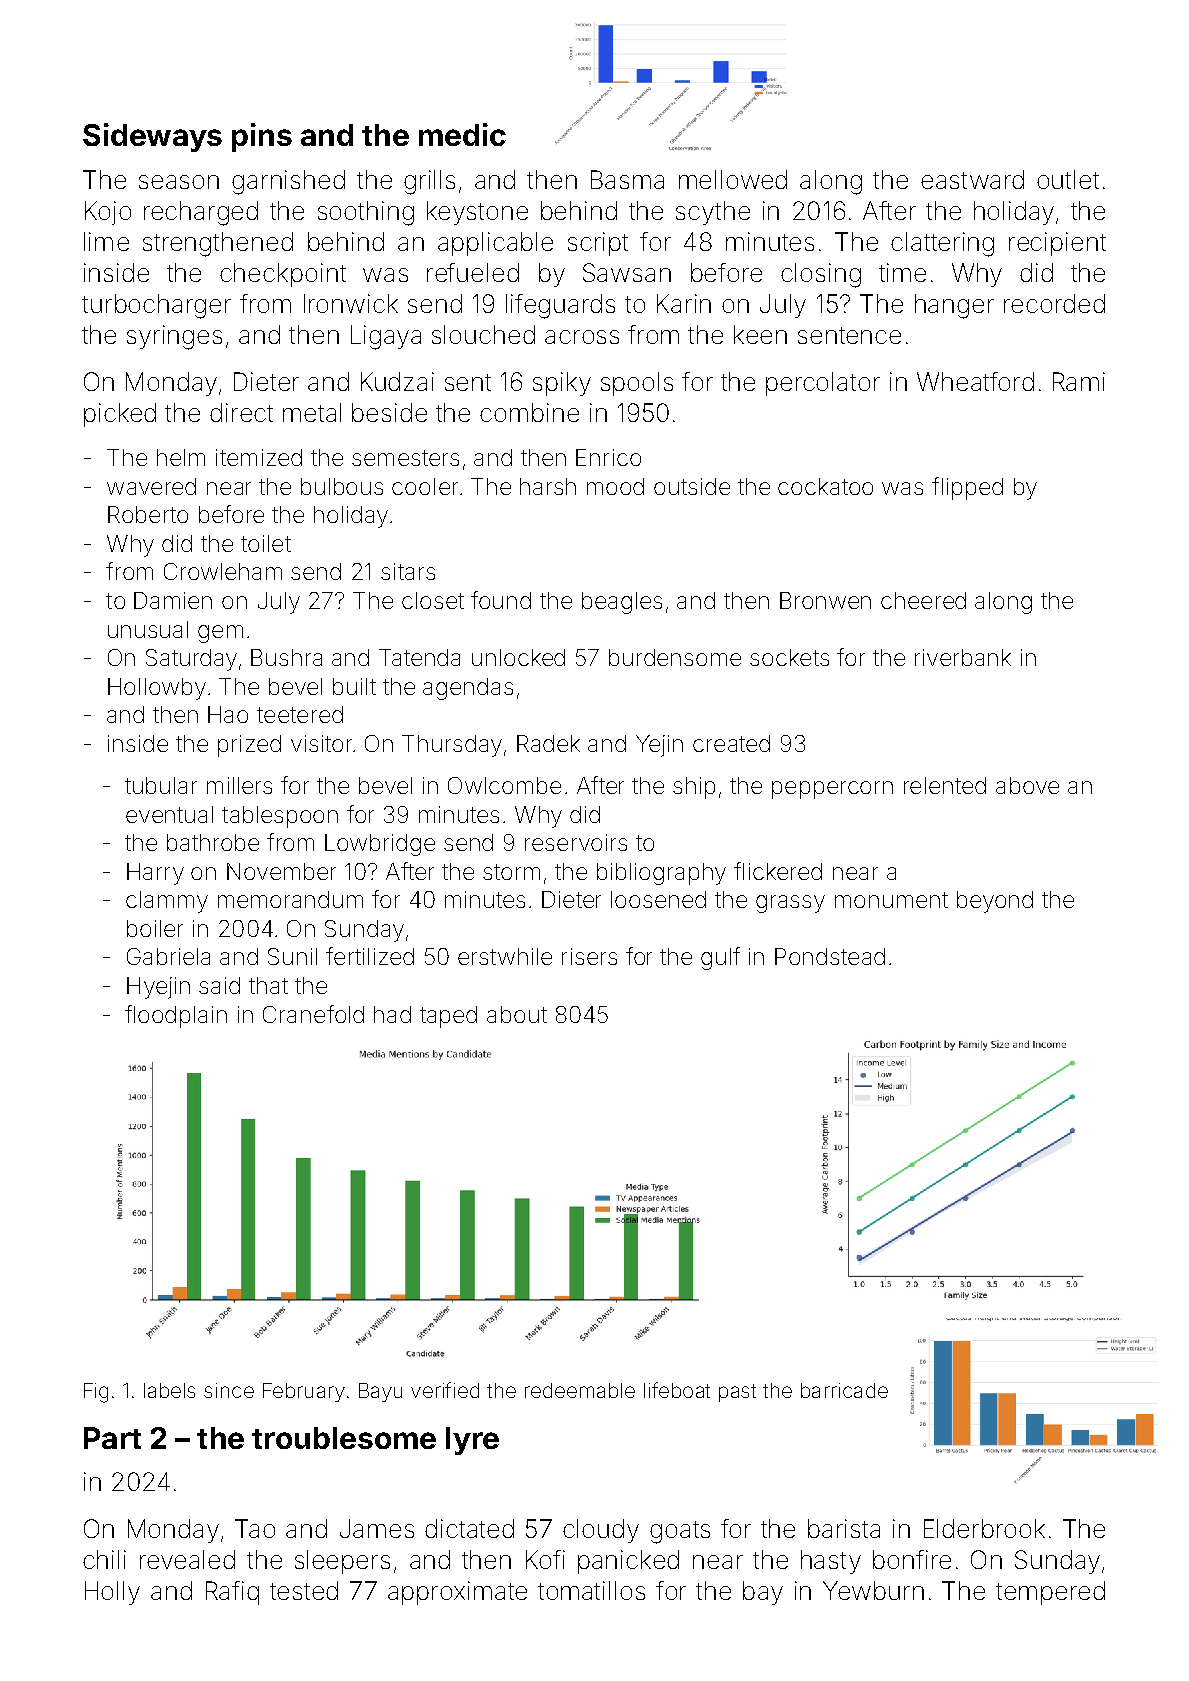 The height and width of the screenshot is (1681, 1189). Describe the element at coordinates (963, 657) in the screenshot. I see `riverbank` at that location.
